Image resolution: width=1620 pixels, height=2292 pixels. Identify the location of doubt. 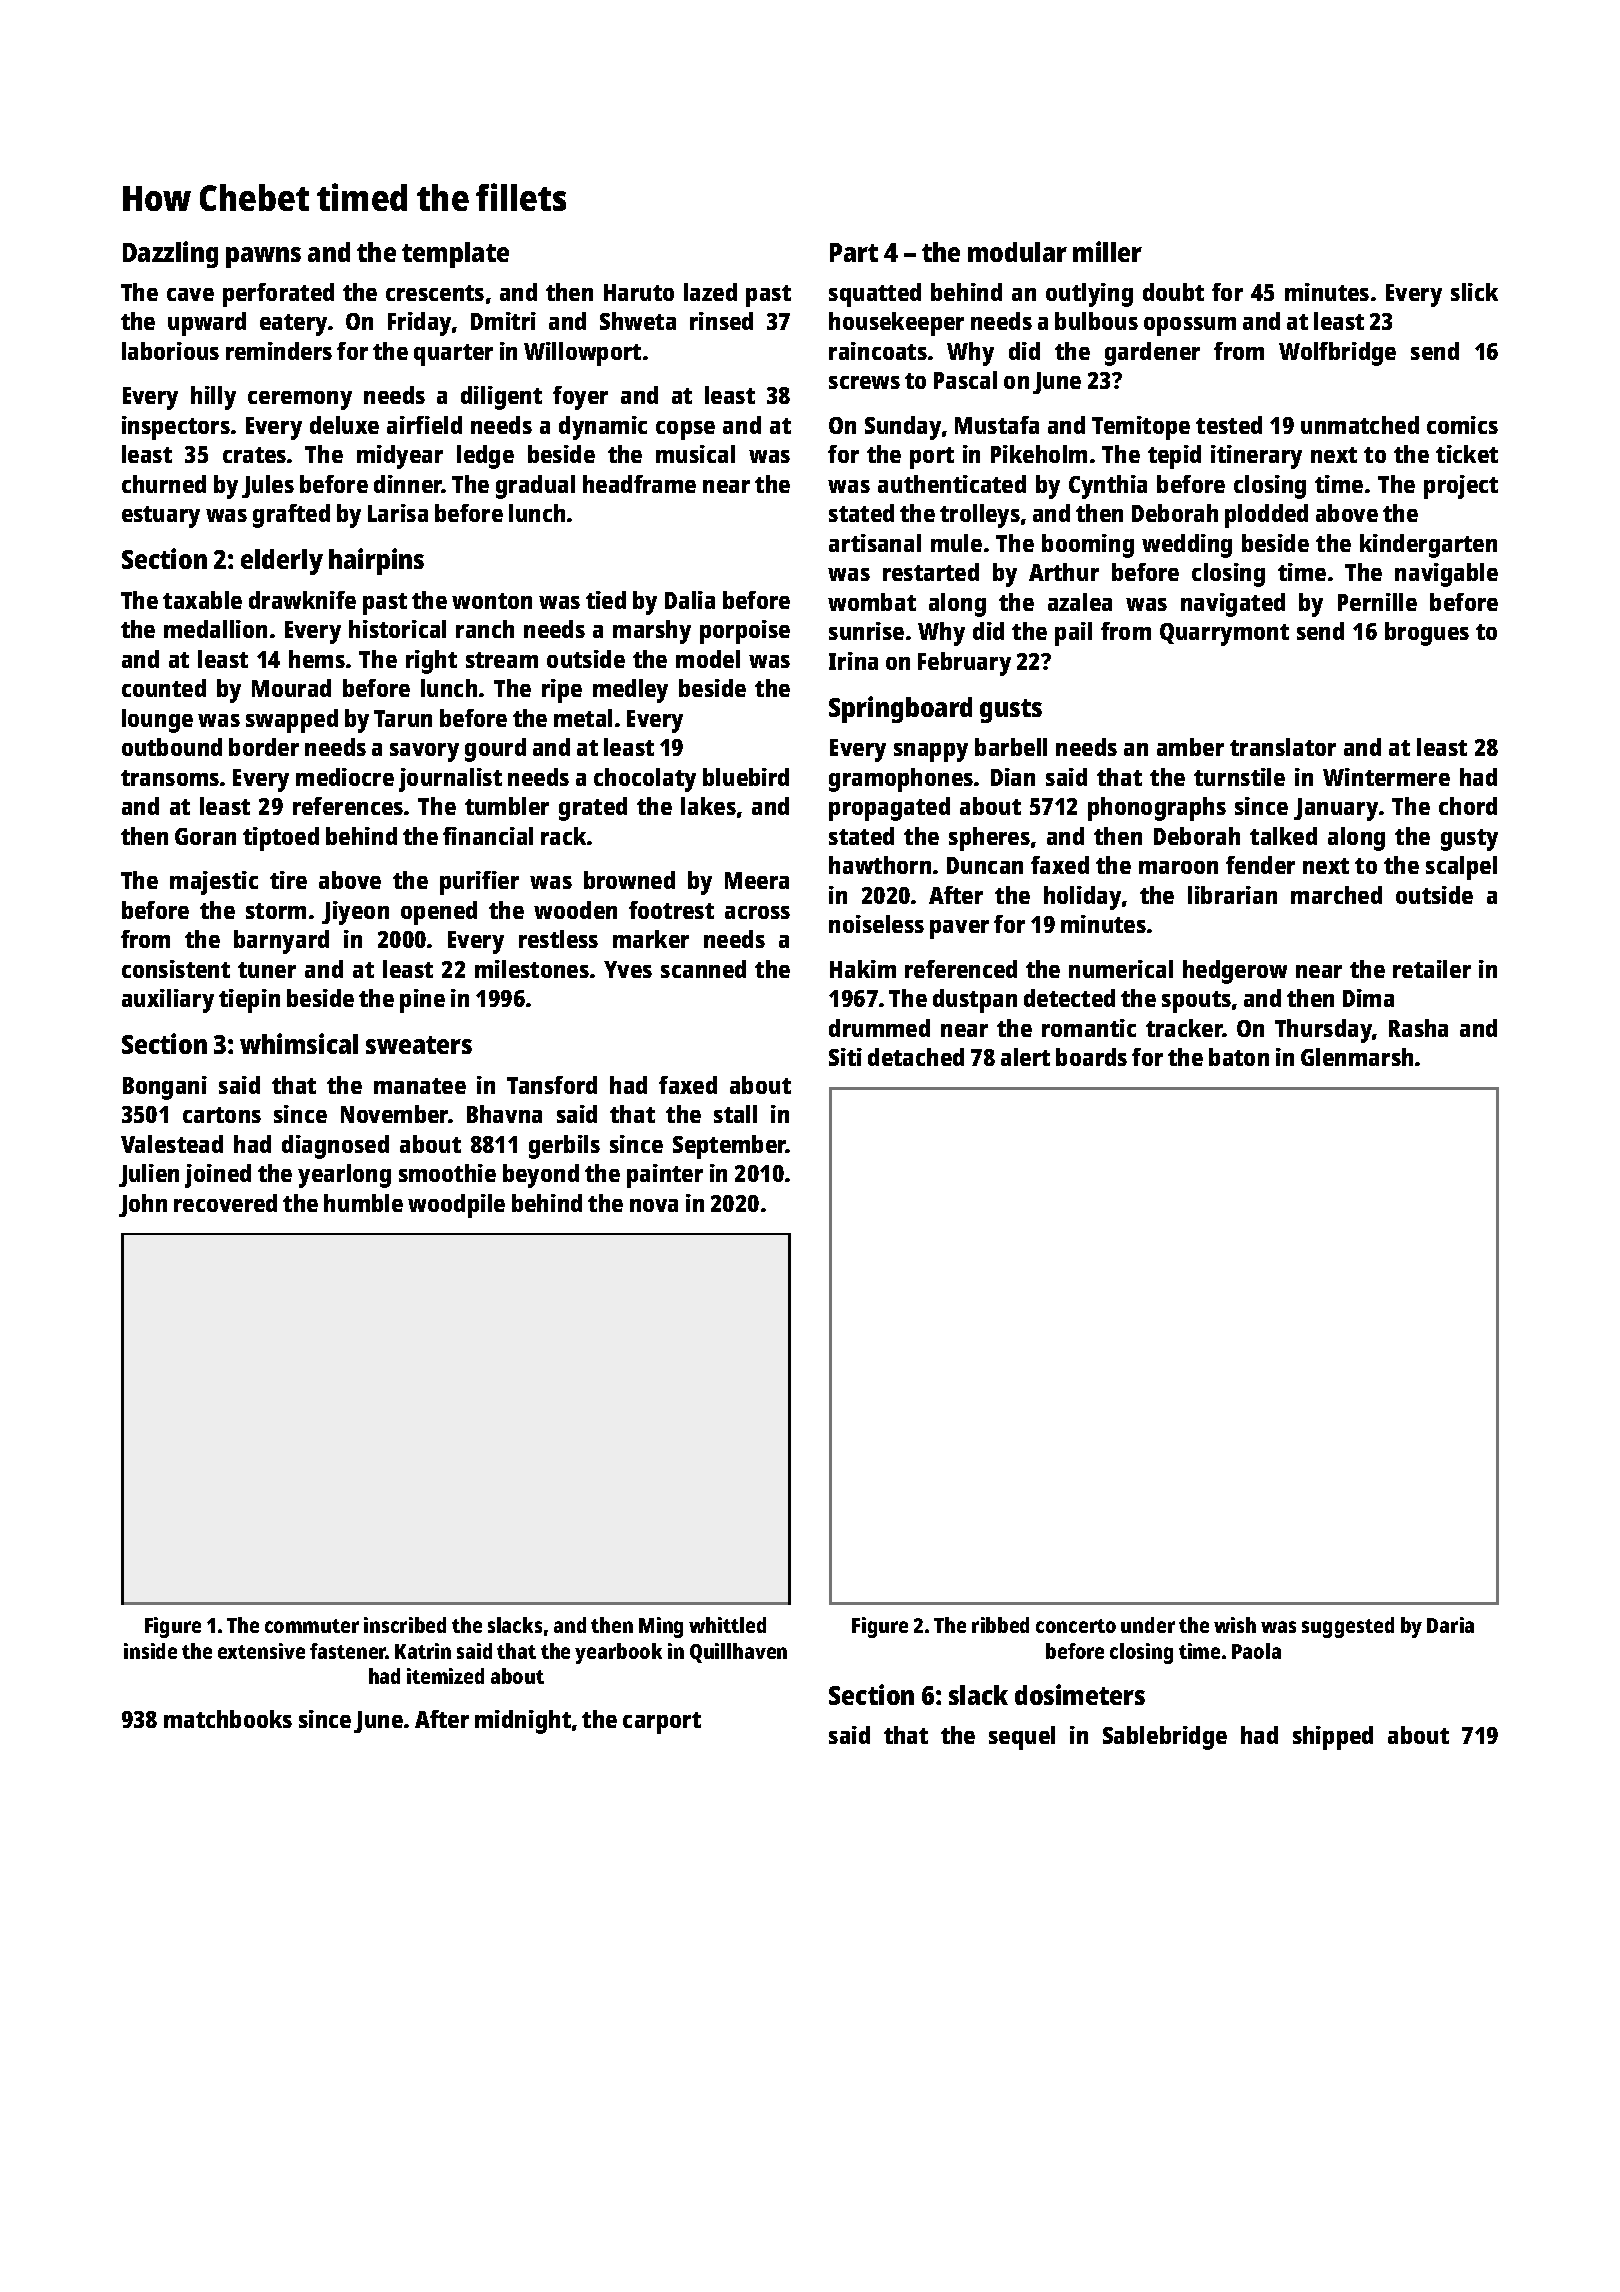
(1173, 292).
